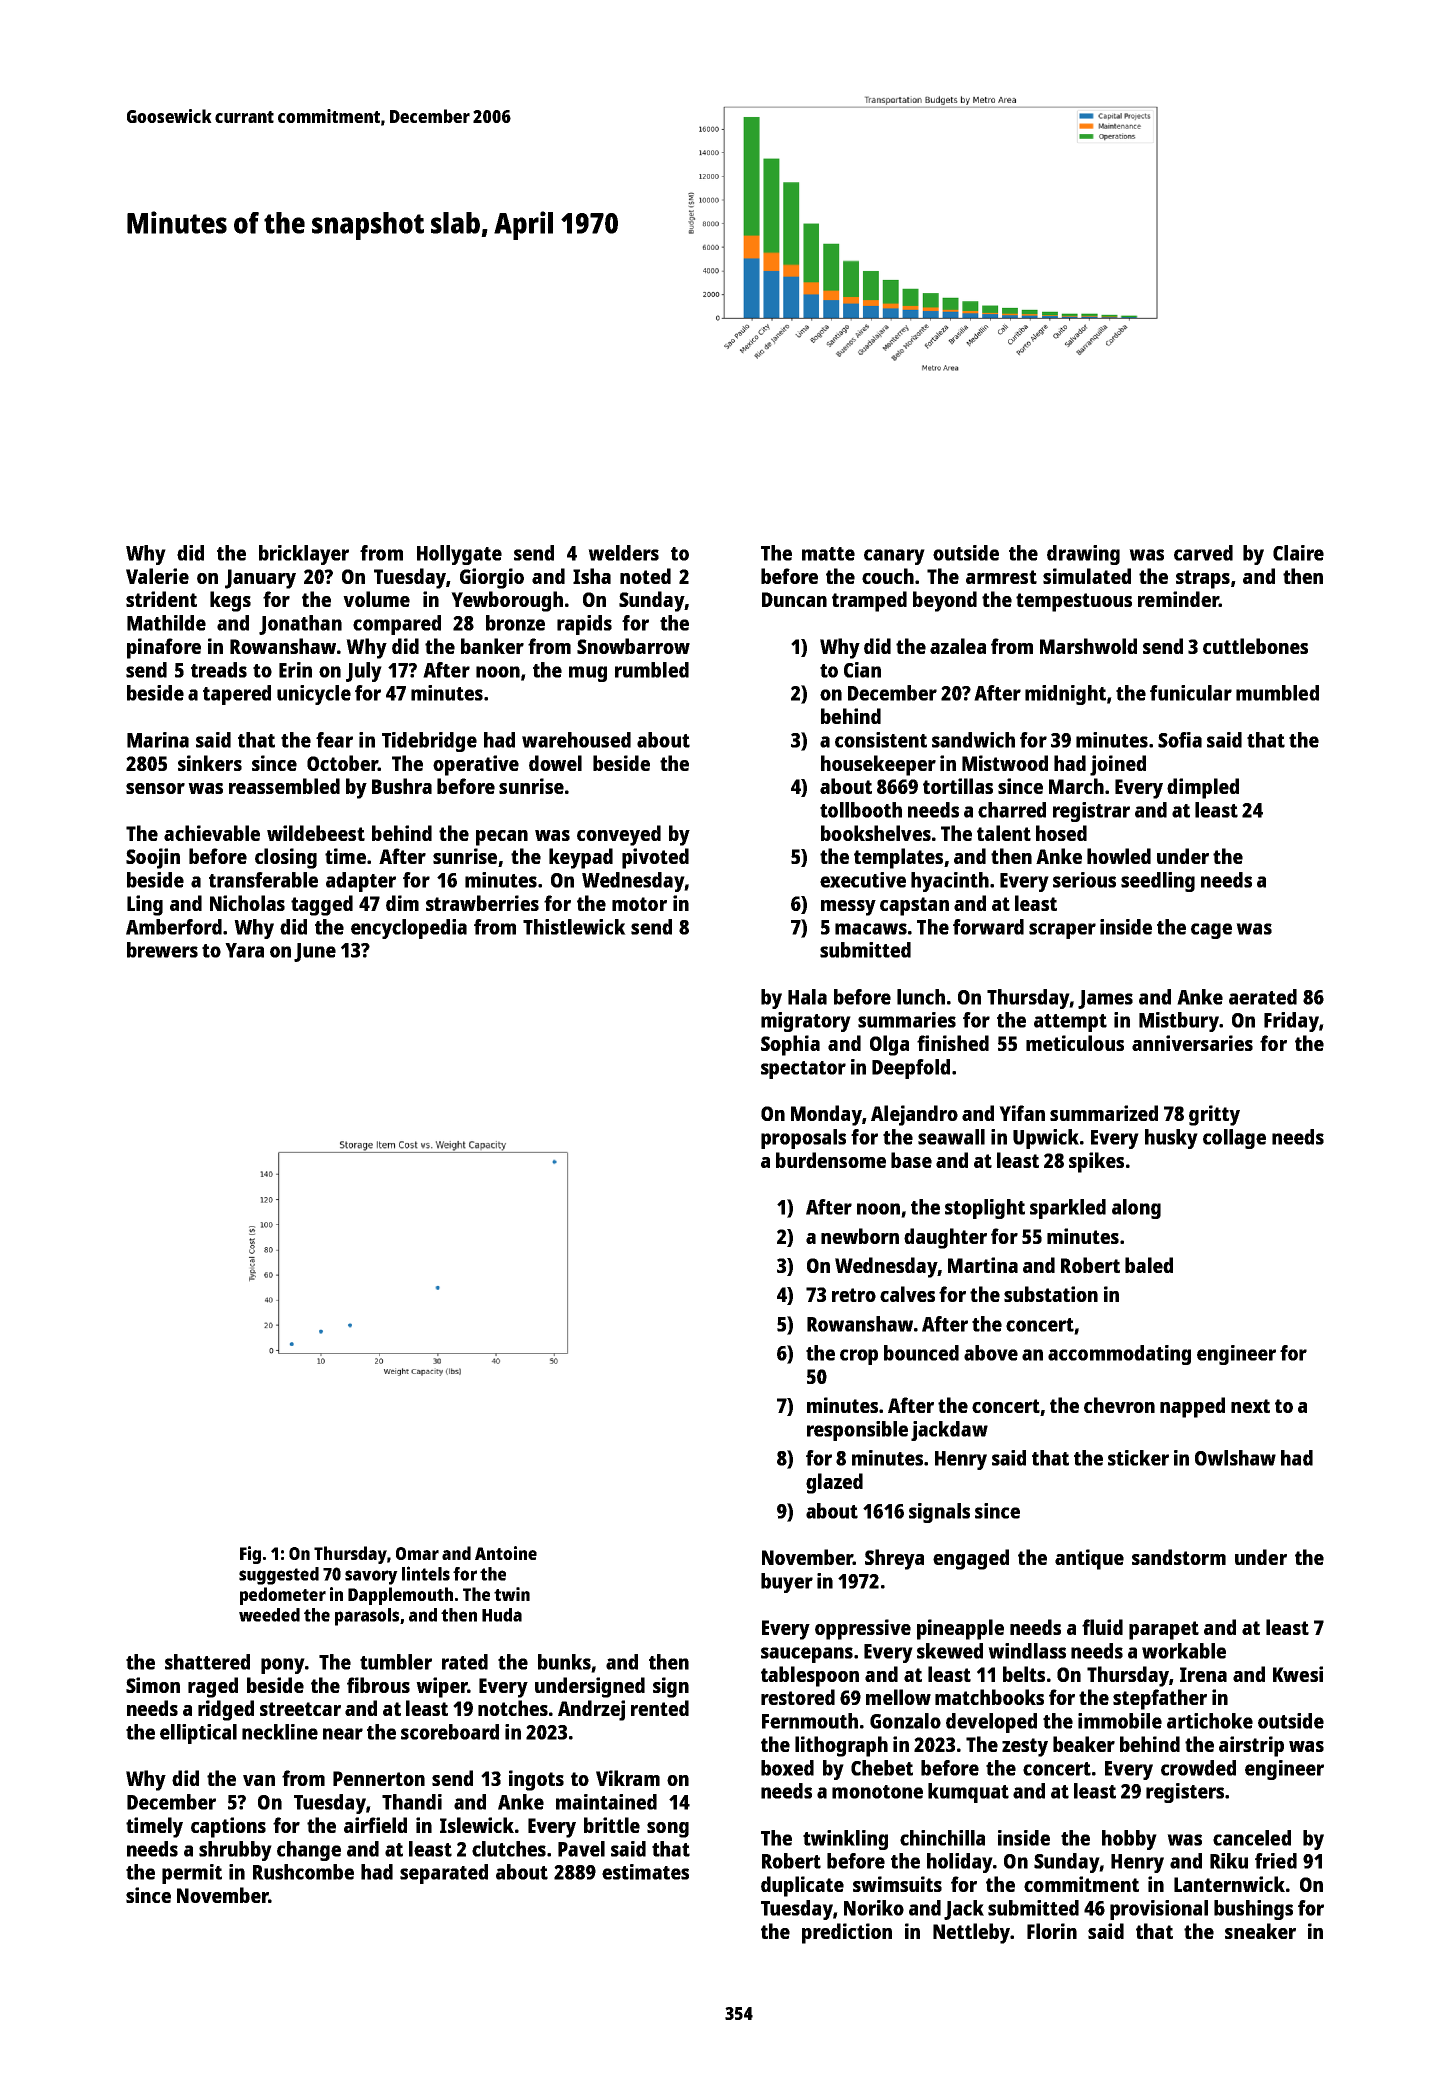 The width and height of the screenshot is (1450, 2100). Describe the element at coordinates (506, 1553) in the screenshot. I see `Antoine` at that location.
